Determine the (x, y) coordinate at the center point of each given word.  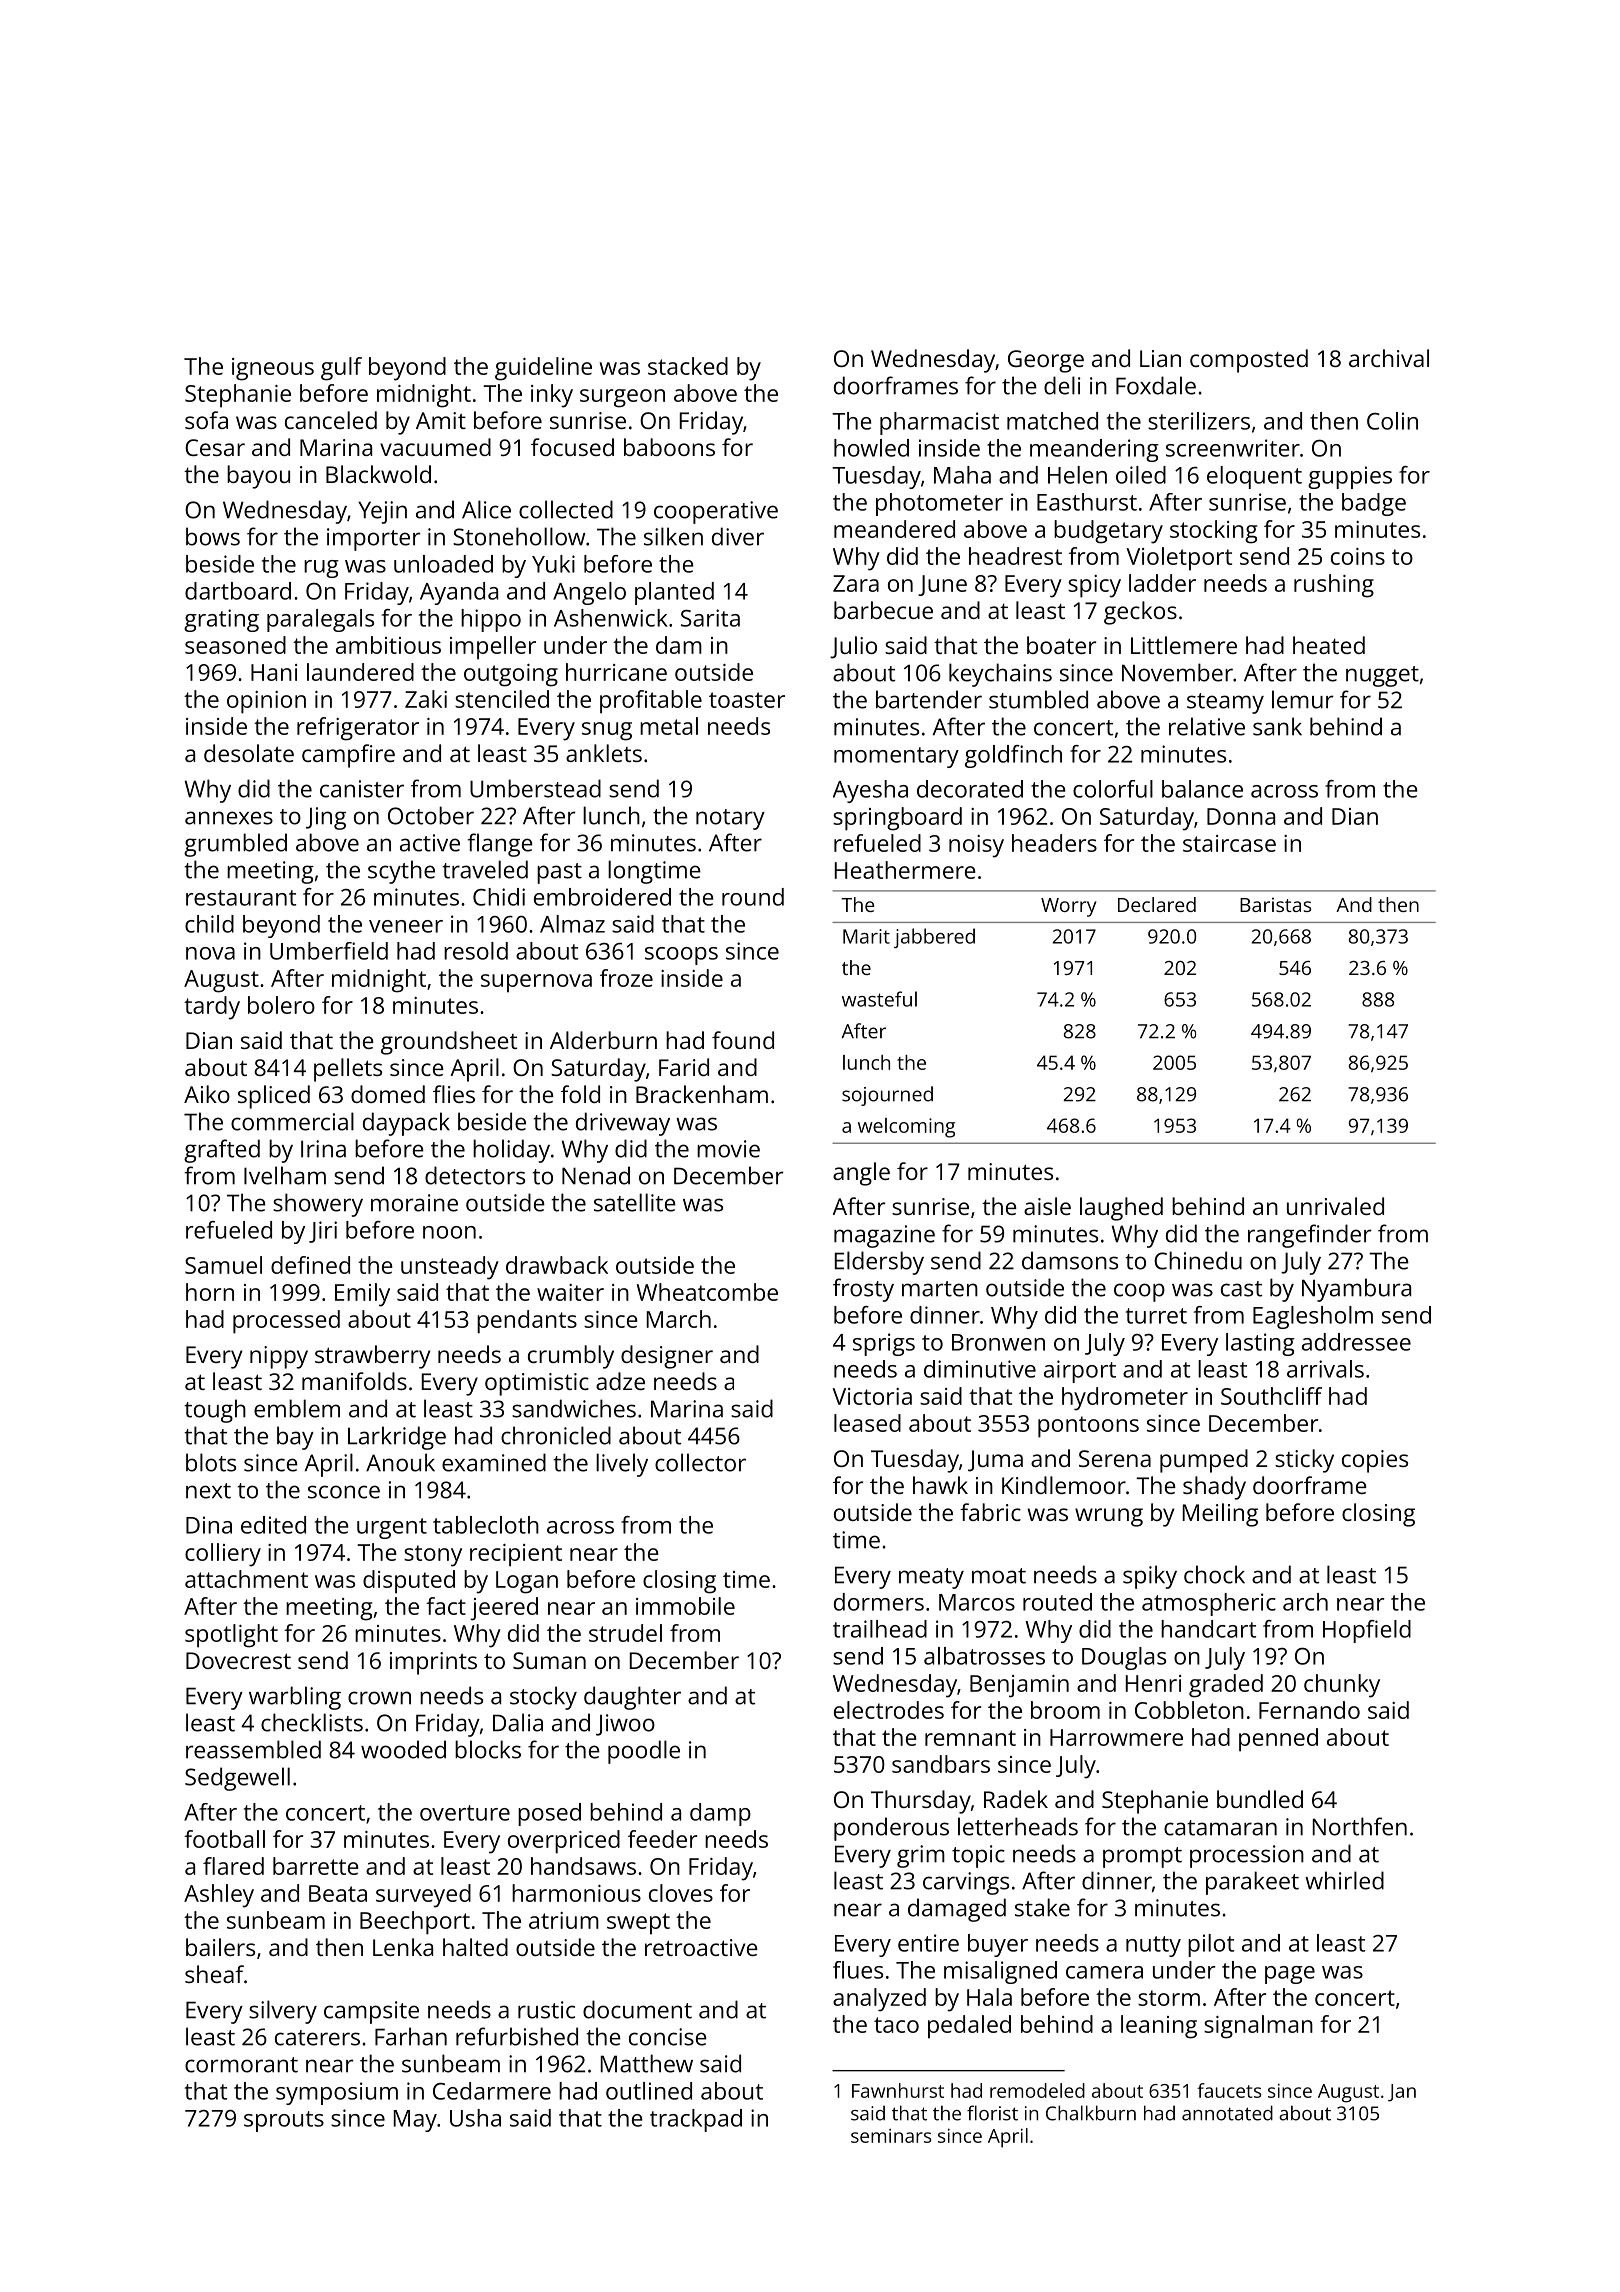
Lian (1160, 358)
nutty (1153, 1946)
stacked (688, 366)
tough (215, 1411)
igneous (273, 369)
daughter (632, 1698)
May (415, 2121)
